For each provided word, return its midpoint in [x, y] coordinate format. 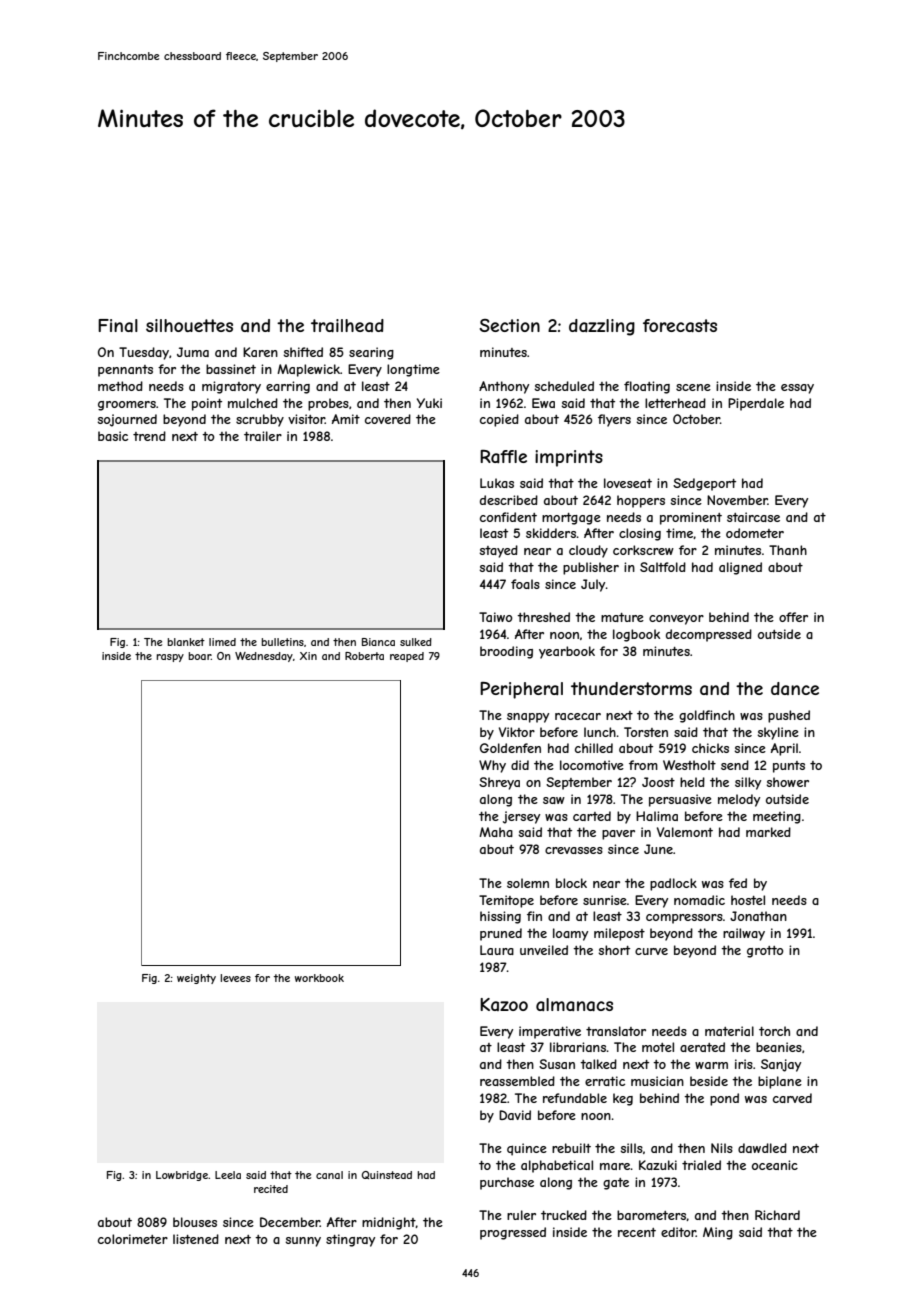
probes [328, 404]
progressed [513, 1233]
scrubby [260, 420]
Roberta [364, 656]
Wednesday [264, 657]
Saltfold [663, 567]
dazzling [602, 327]
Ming [718, 1233]
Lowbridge [182, 1176]
